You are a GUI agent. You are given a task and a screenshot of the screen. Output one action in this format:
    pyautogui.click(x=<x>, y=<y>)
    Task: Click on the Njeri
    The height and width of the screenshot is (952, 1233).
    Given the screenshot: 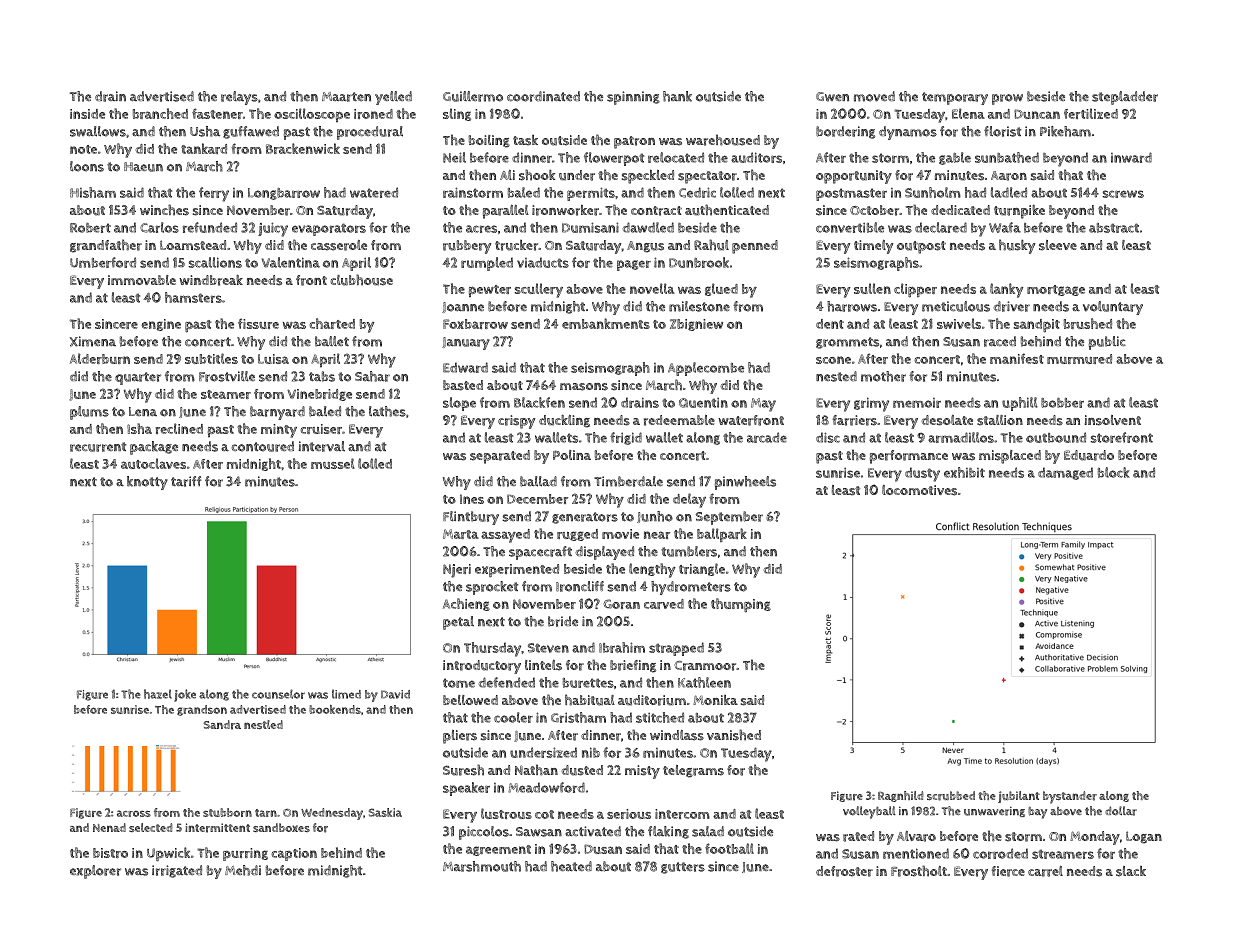 What is the action you would take?
    pyautogui.click(x=457, y=571)
